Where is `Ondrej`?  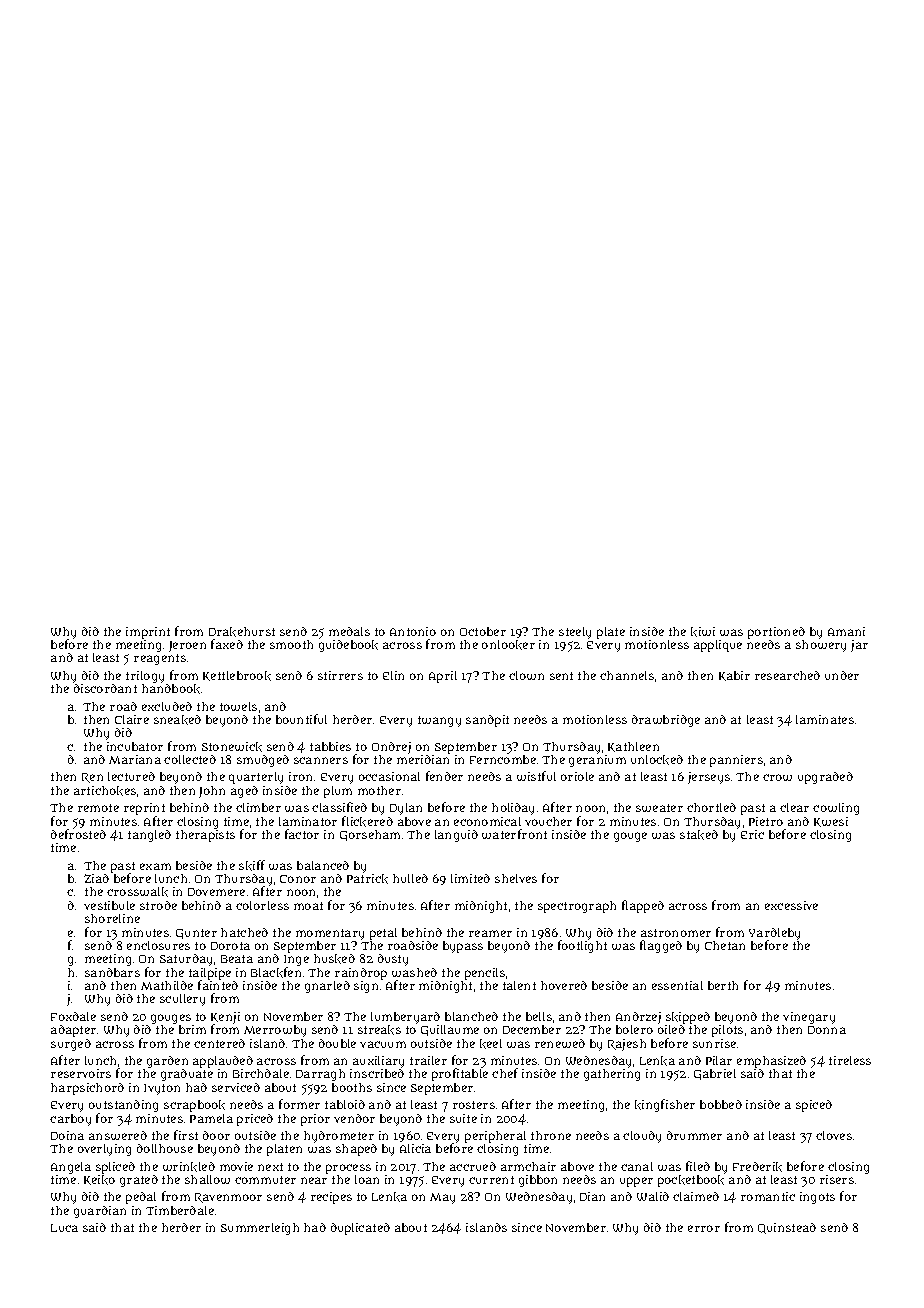
Ondrej is located at coordinates (391, 748).
